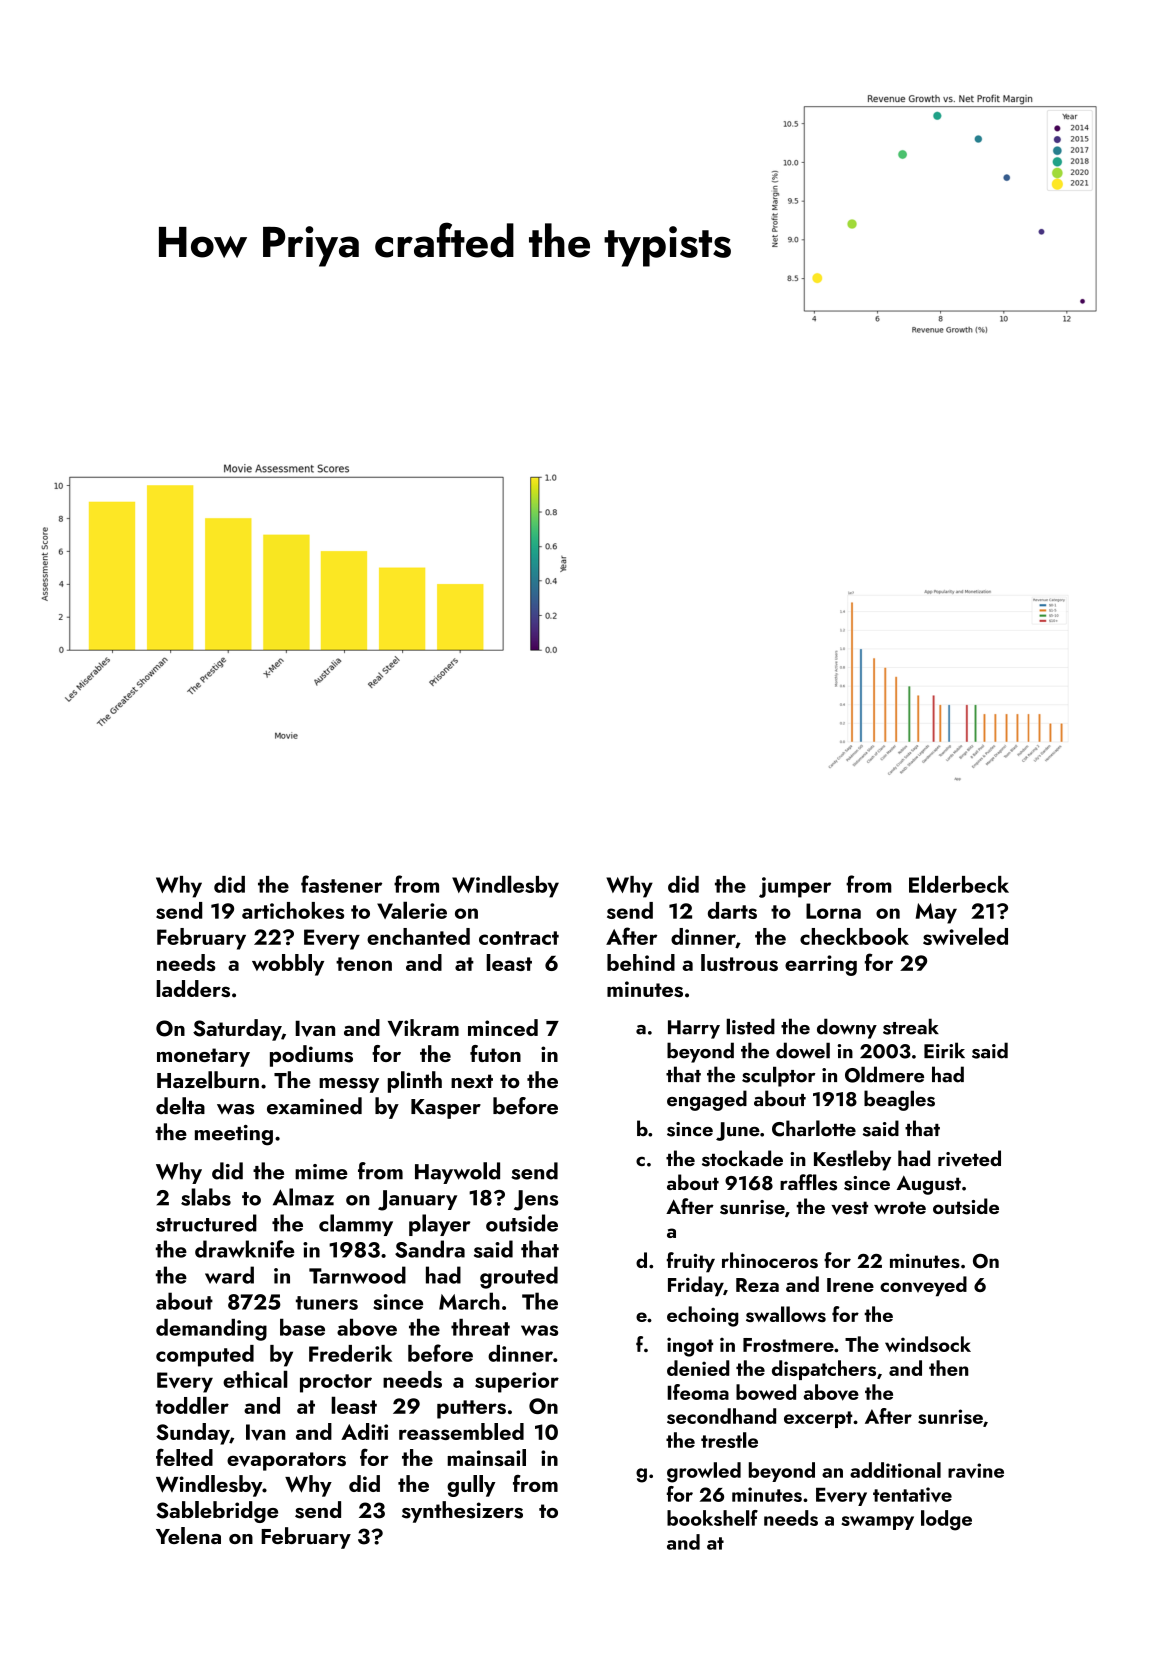 The width and height of the page is (1165, 1654). Describe the element at coordinates (847, 1028) in the page. I see `downy` at that location.
